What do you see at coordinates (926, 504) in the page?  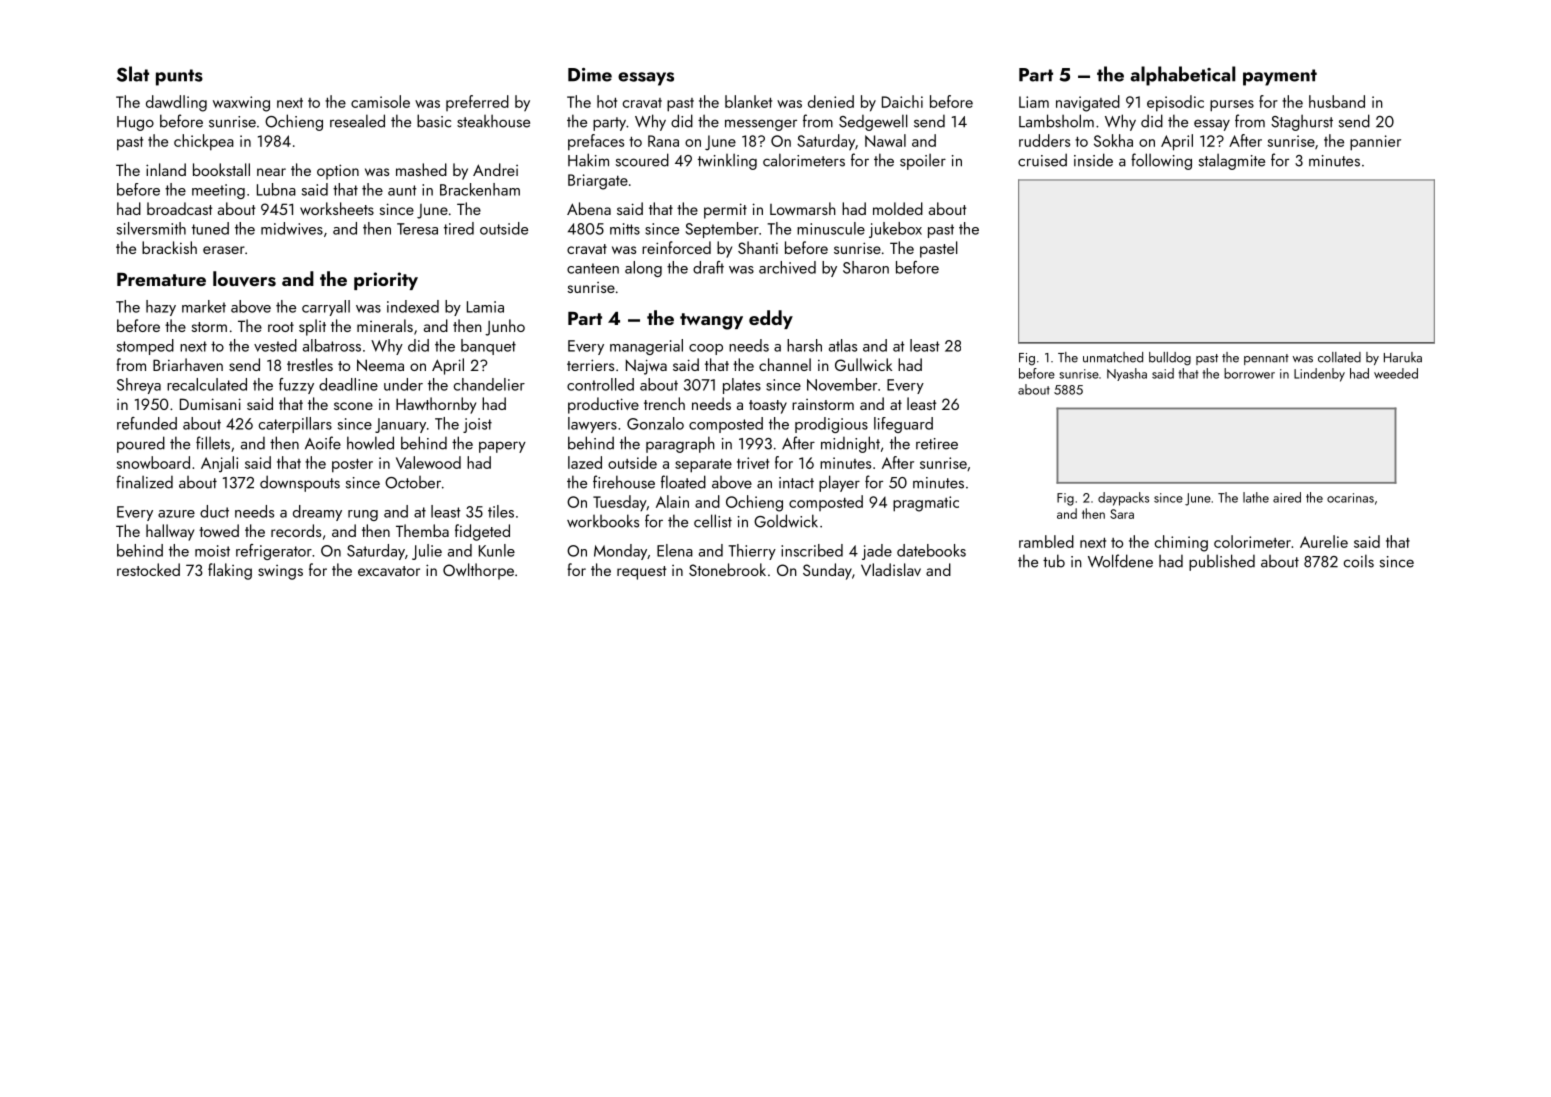 I see `pragmatic` at bounding box center [926, 504].
